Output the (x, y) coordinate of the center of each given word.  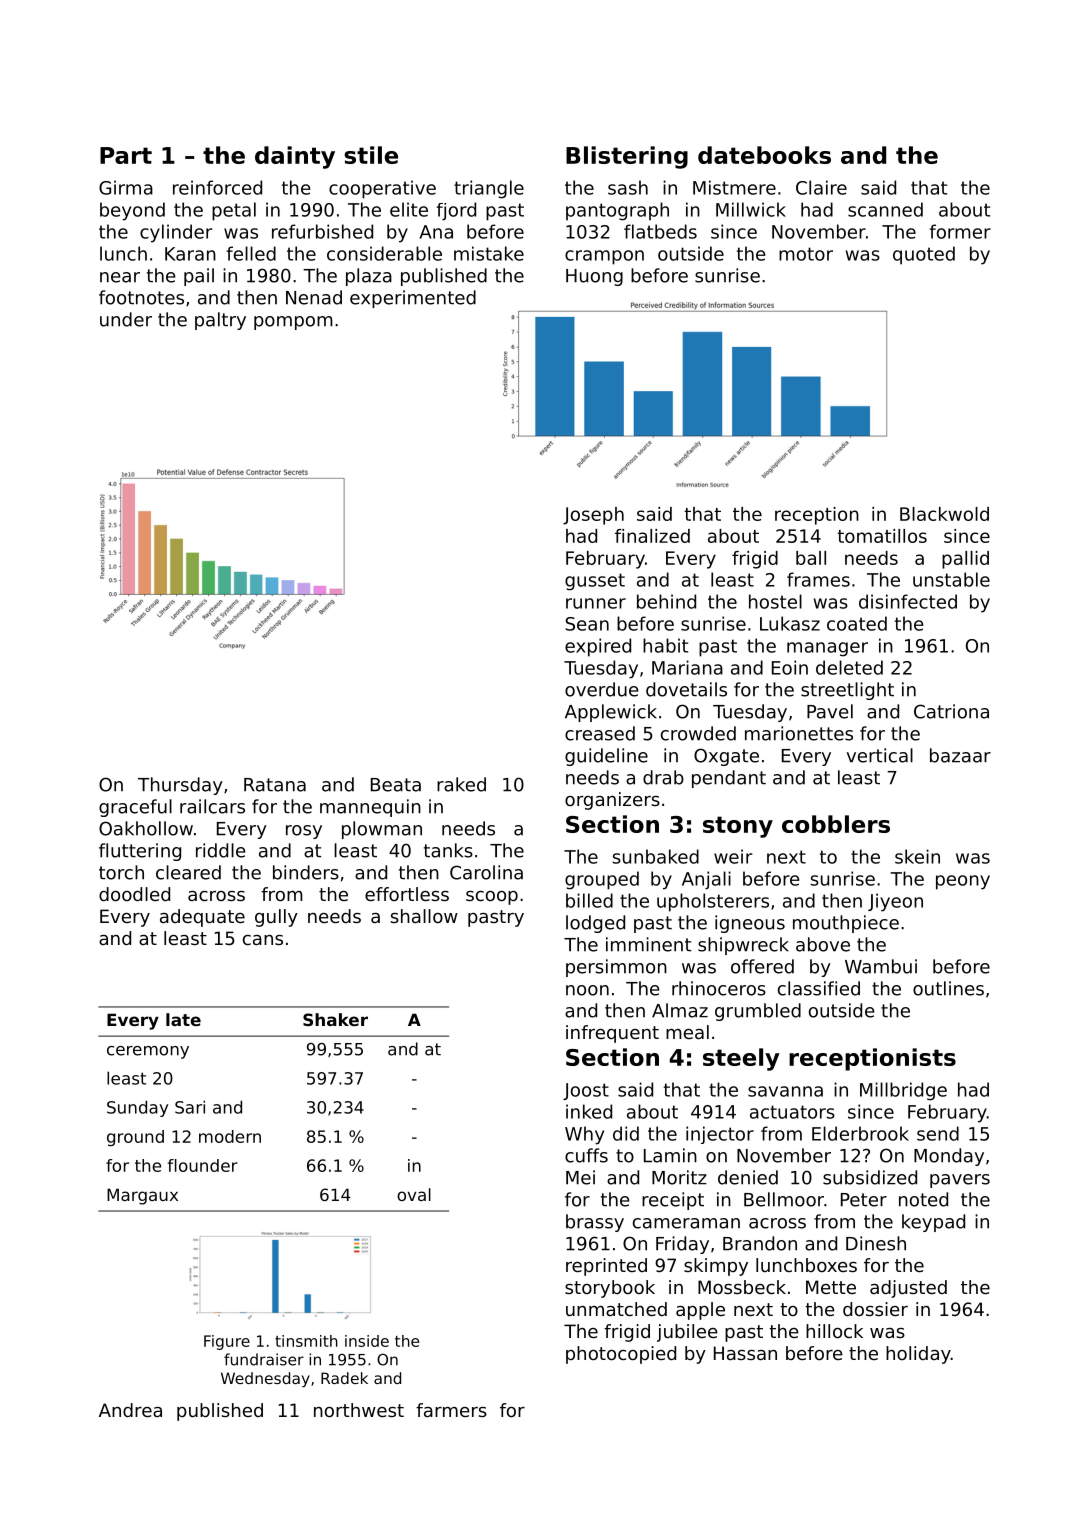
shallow (424, 916)
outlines (948, 988)
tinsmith (306, 1341)
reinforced (217, 187)
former (960, 231)
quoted (924, 255)
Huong (594, 277)
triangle (489, 189)
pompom (293, 323)
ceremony (148, 1052)
